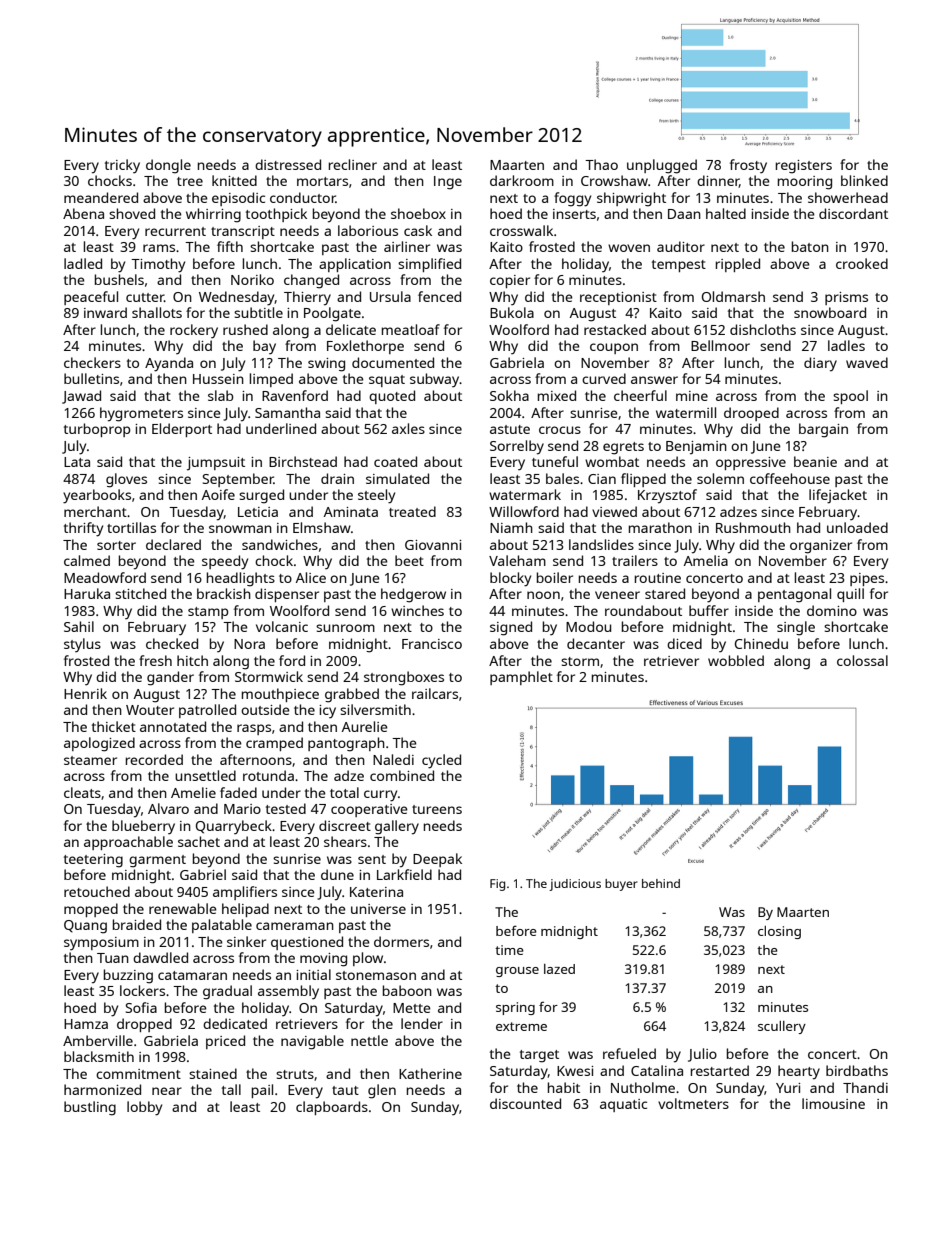 The height and width of the image is (1233, 952). What do you see at coordinates (144, 1108) in the image?
I see `lobby` at bounding box center [144, 1108].
